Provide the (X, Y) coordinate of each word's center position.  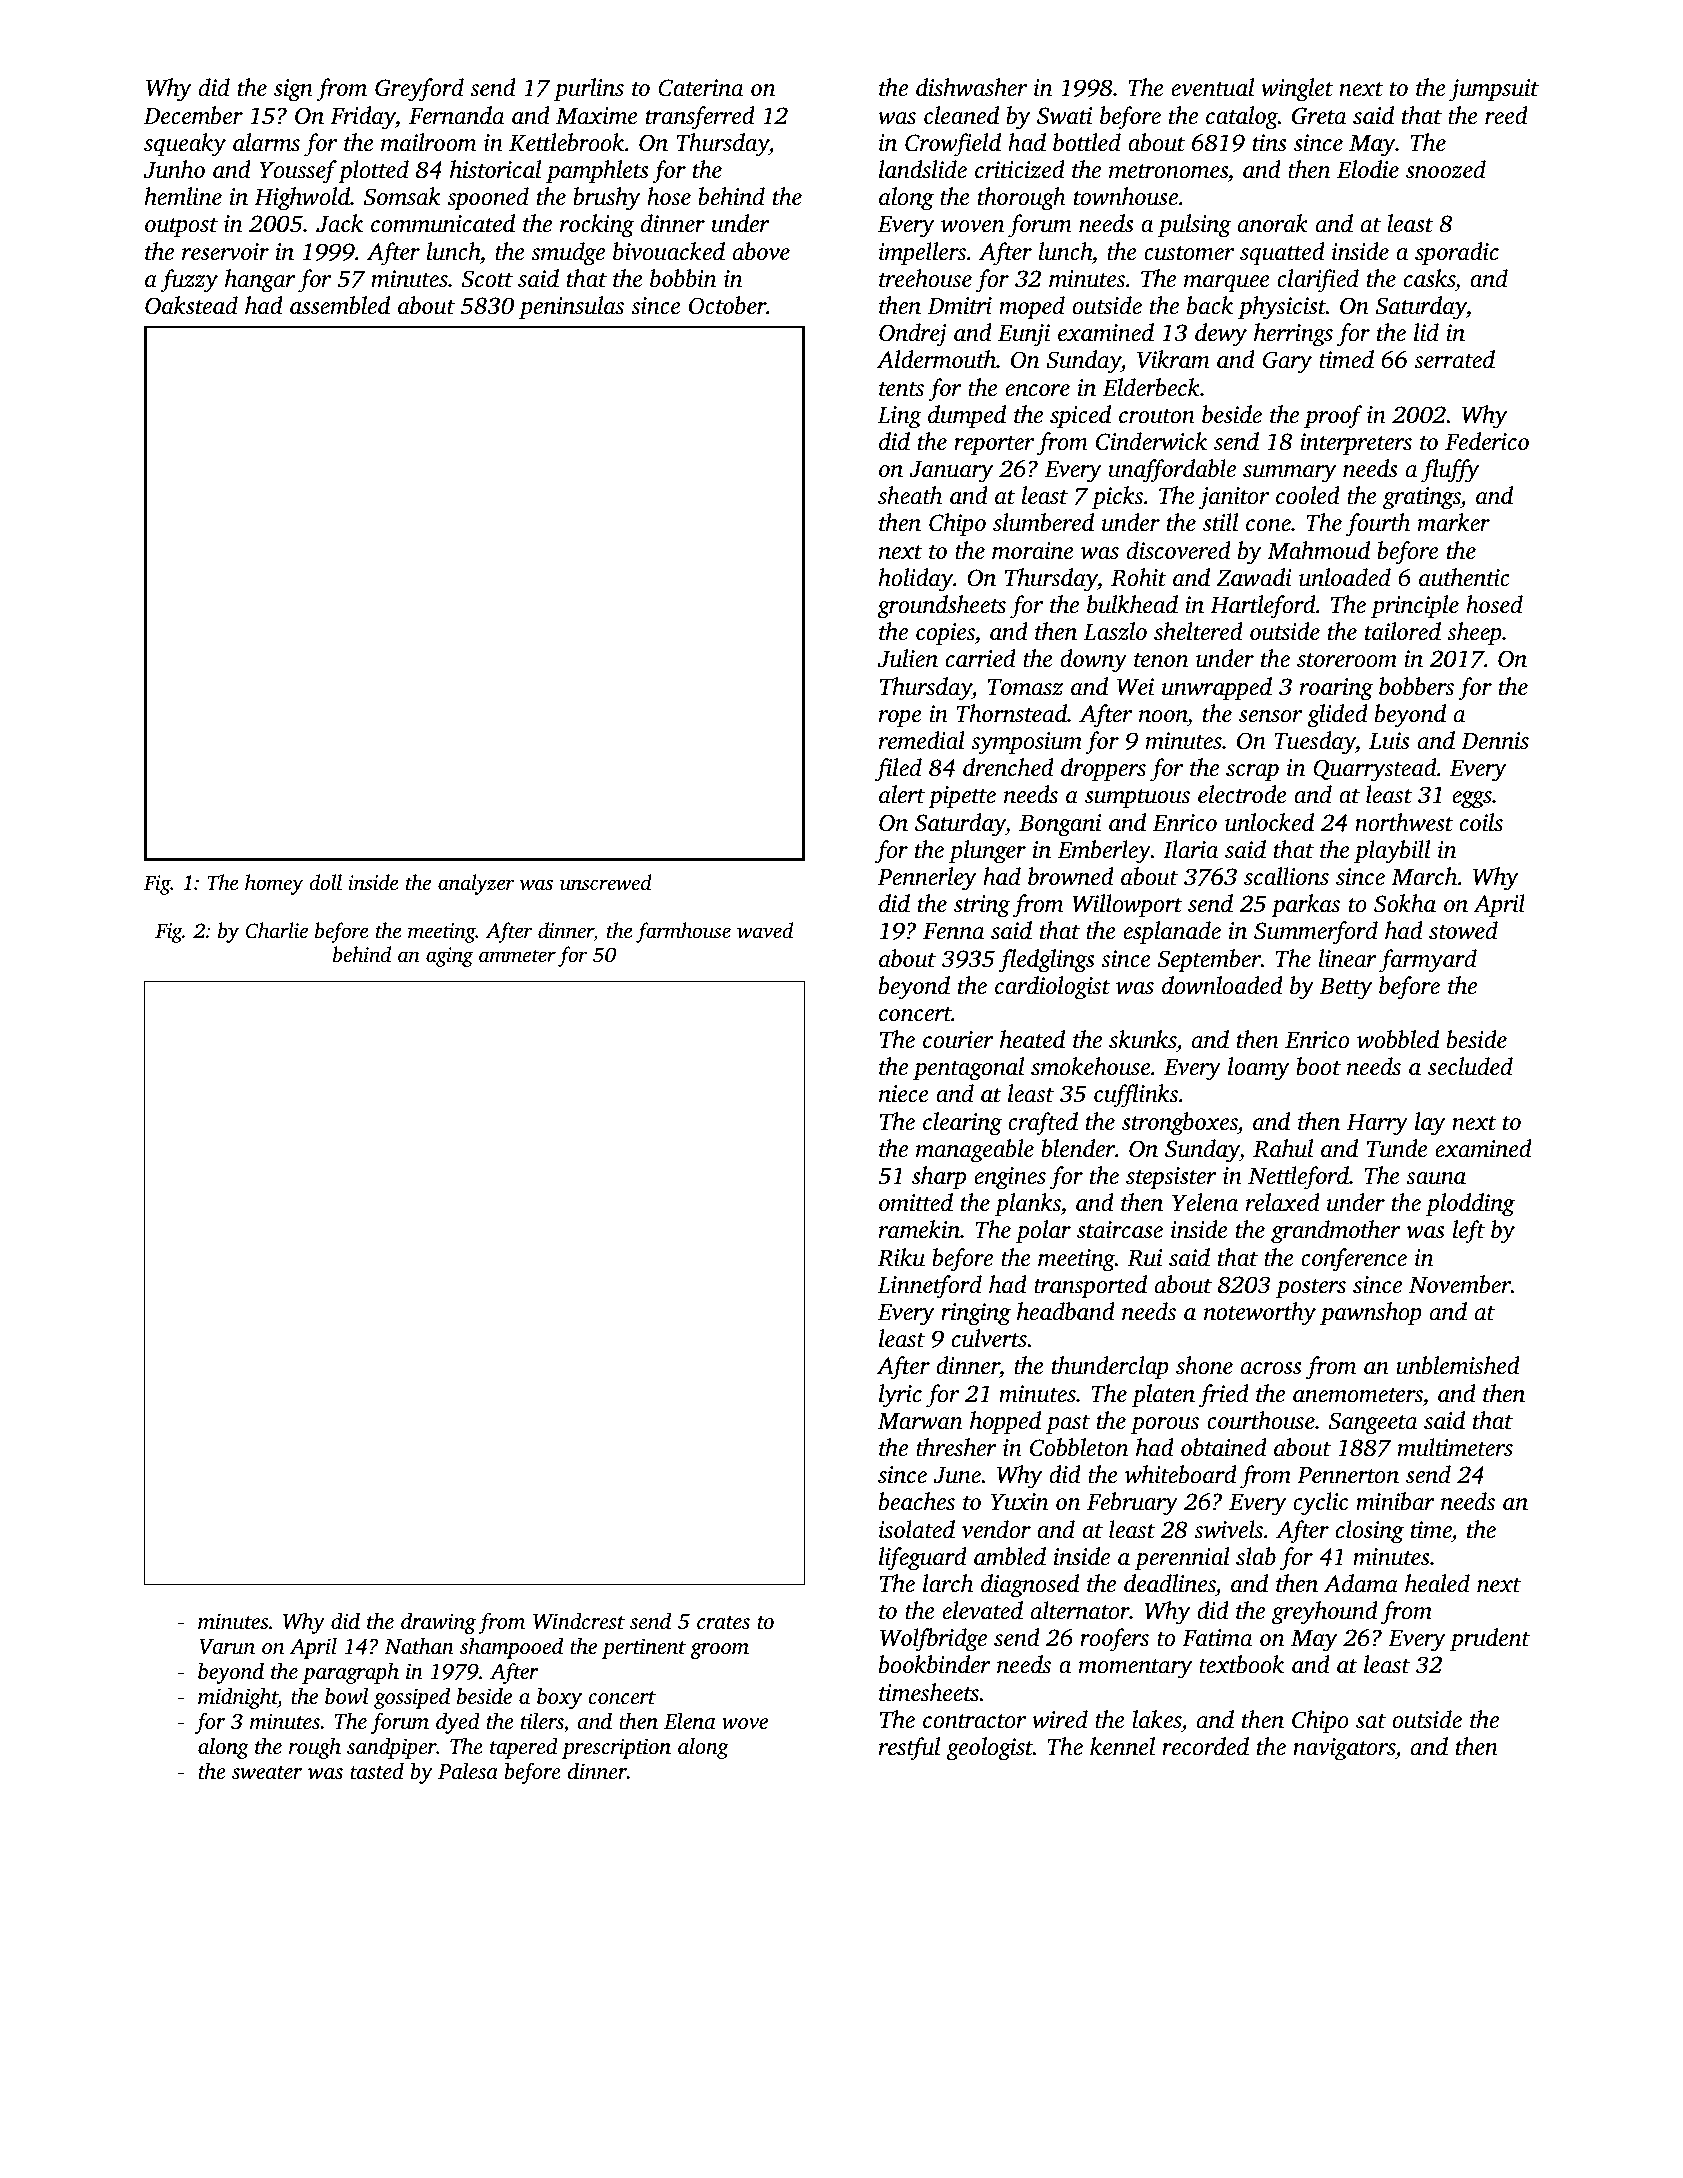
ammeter (517, 956)
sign (293, 90)
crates (723, 1622)
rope (900, 719)
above (761, 251)
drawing (438, 1623)
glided (1337, 716)
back (1210, 305)
